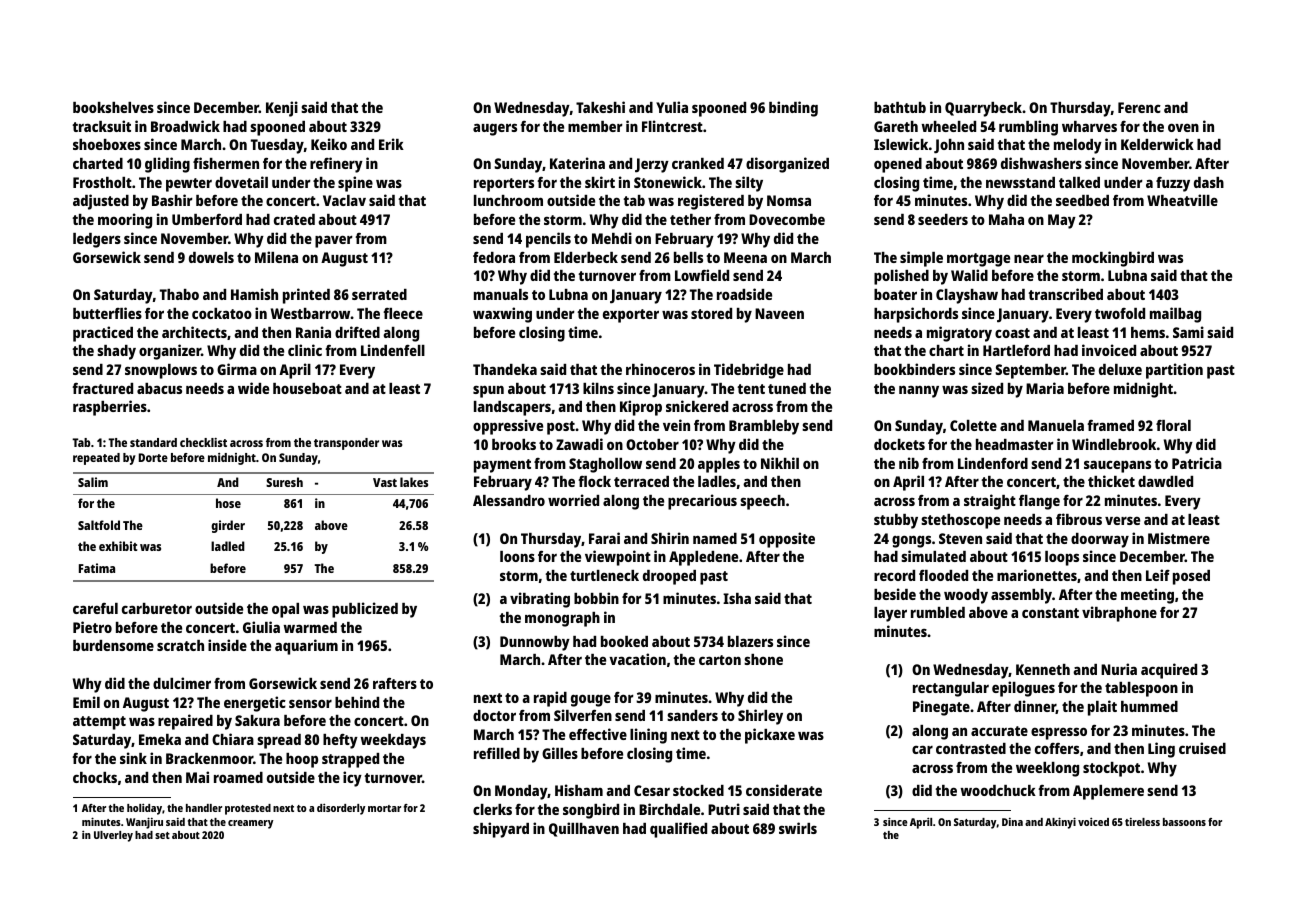 This screenshot has width=1308, height=924. Describe the element at coordinates (540, 600) in the screenshot. I see `vibrating` at that location.
